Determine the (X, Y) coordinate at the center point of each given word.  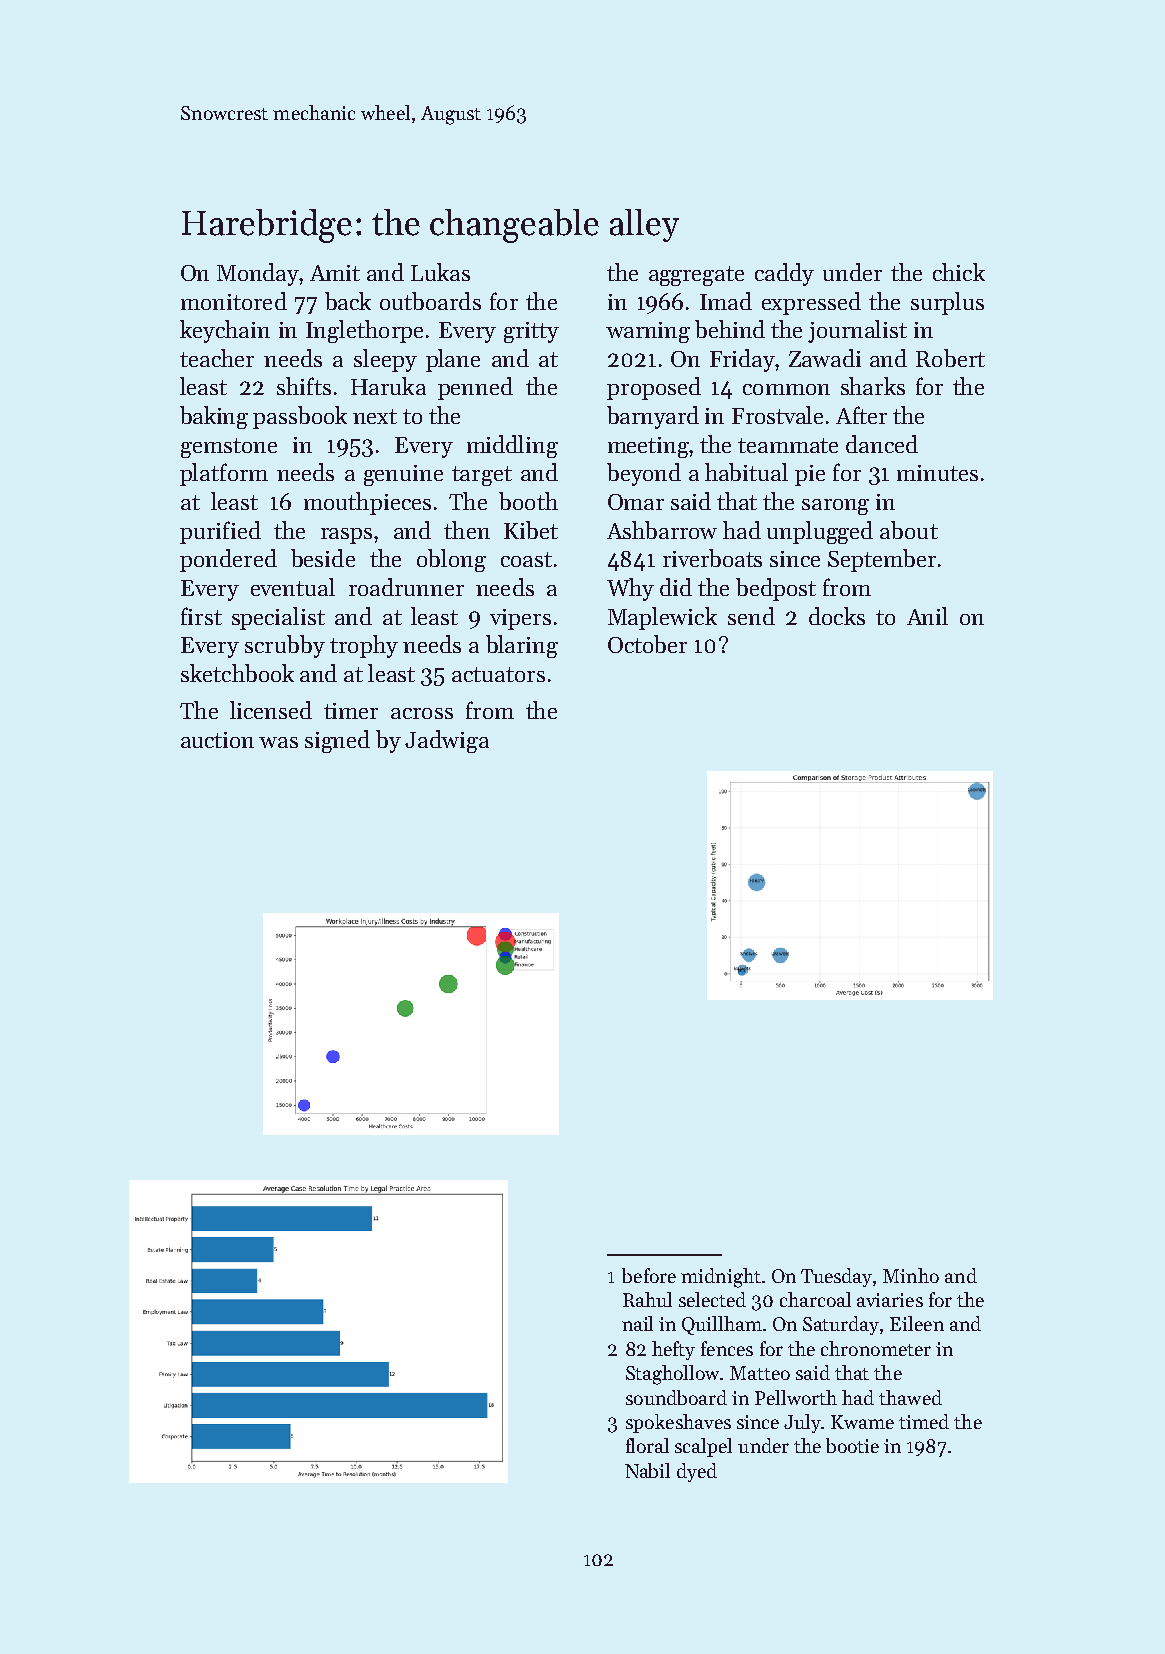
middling (512, 446)
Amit (335, 273)
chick (959, 272)
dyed (697, 1472)
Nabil (647, 1470)
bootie (852, 1445)
